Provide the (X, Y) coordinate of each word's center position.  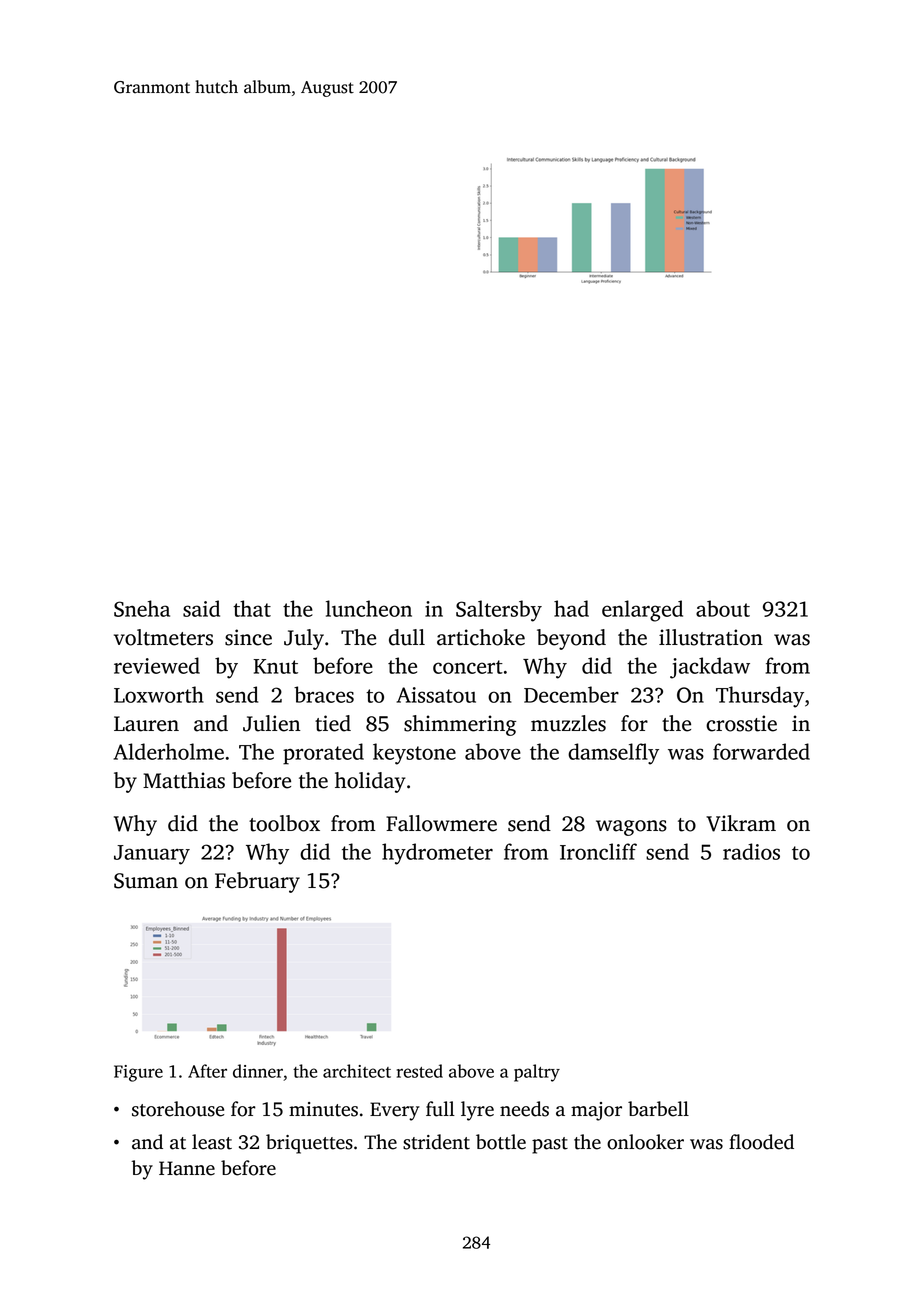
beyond (571, 639)
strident (436, 1142)
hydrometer (437, 854)
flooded (761, 1142)
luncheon (369, 608)
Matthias (184, 780)
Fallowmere (441, 823)
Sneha (142, 608)
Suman (146, 881)
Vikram (741, 823)
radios (751, 851)
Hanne (187, 1168)
